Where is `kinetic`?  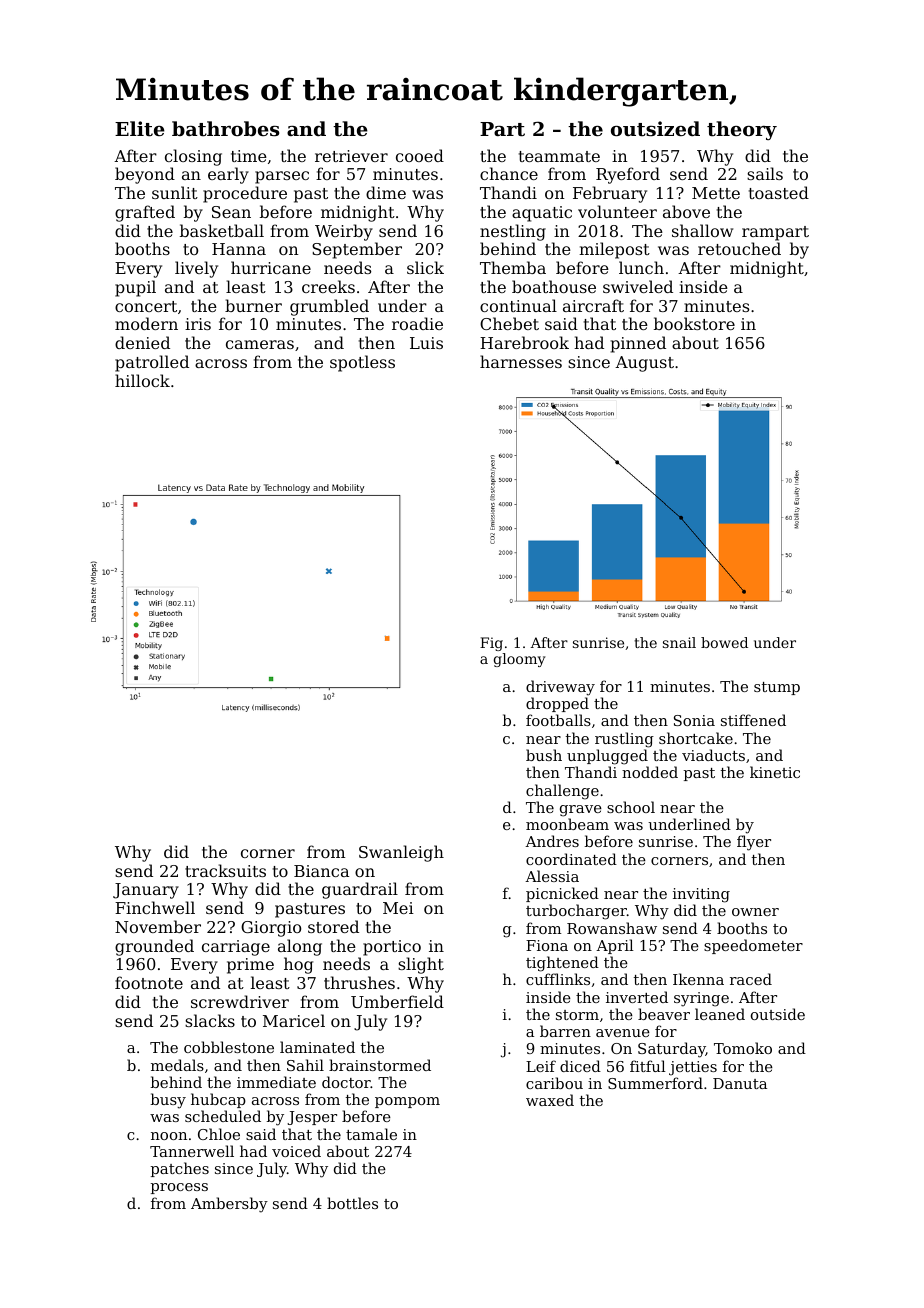
kinetic is located at coordinates (775, 772).
